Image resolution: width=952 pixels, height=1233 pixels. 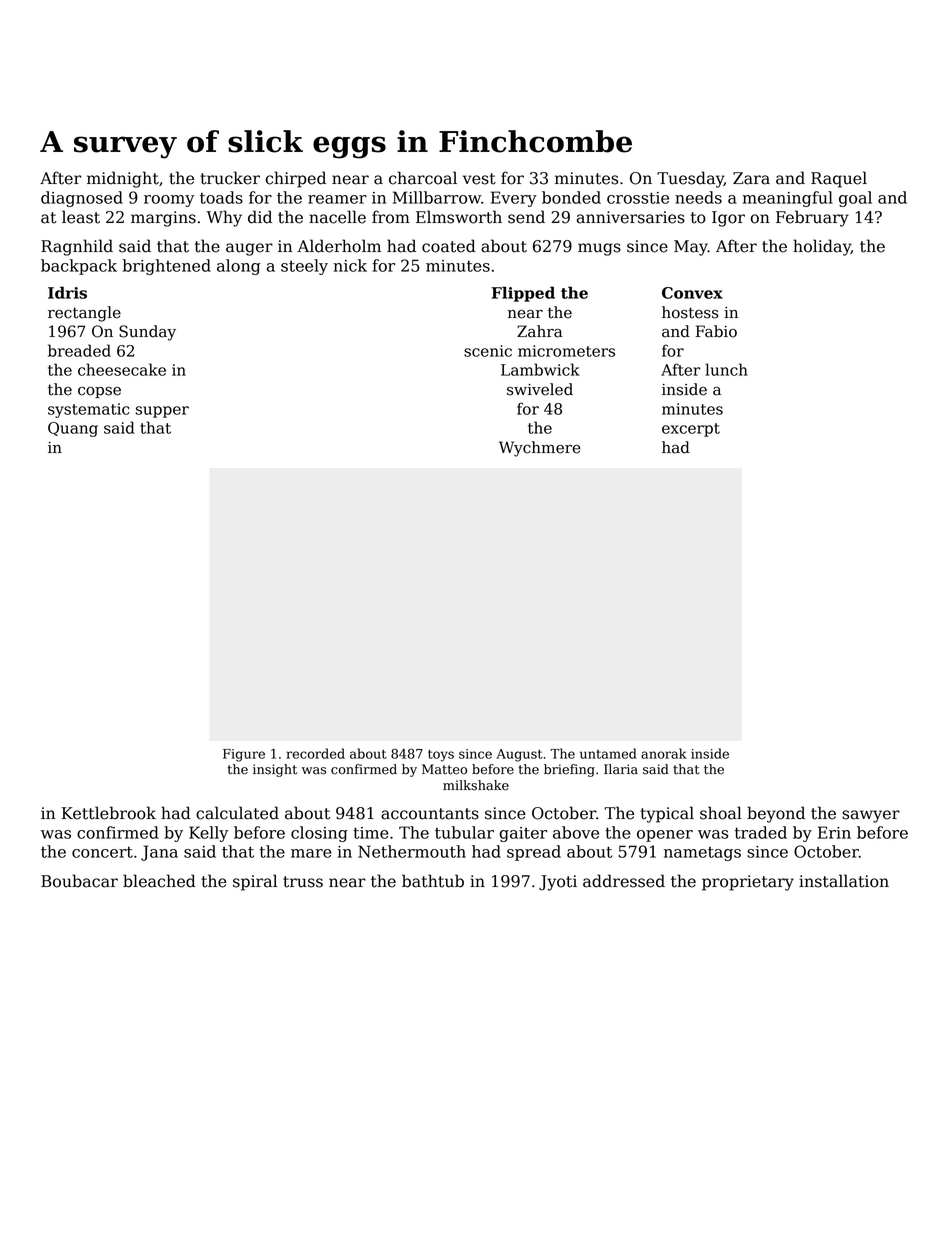 What do you see at coordinates (664, 753) in the screenshot?
I see `anorak` at bounding box center [664, 753].
